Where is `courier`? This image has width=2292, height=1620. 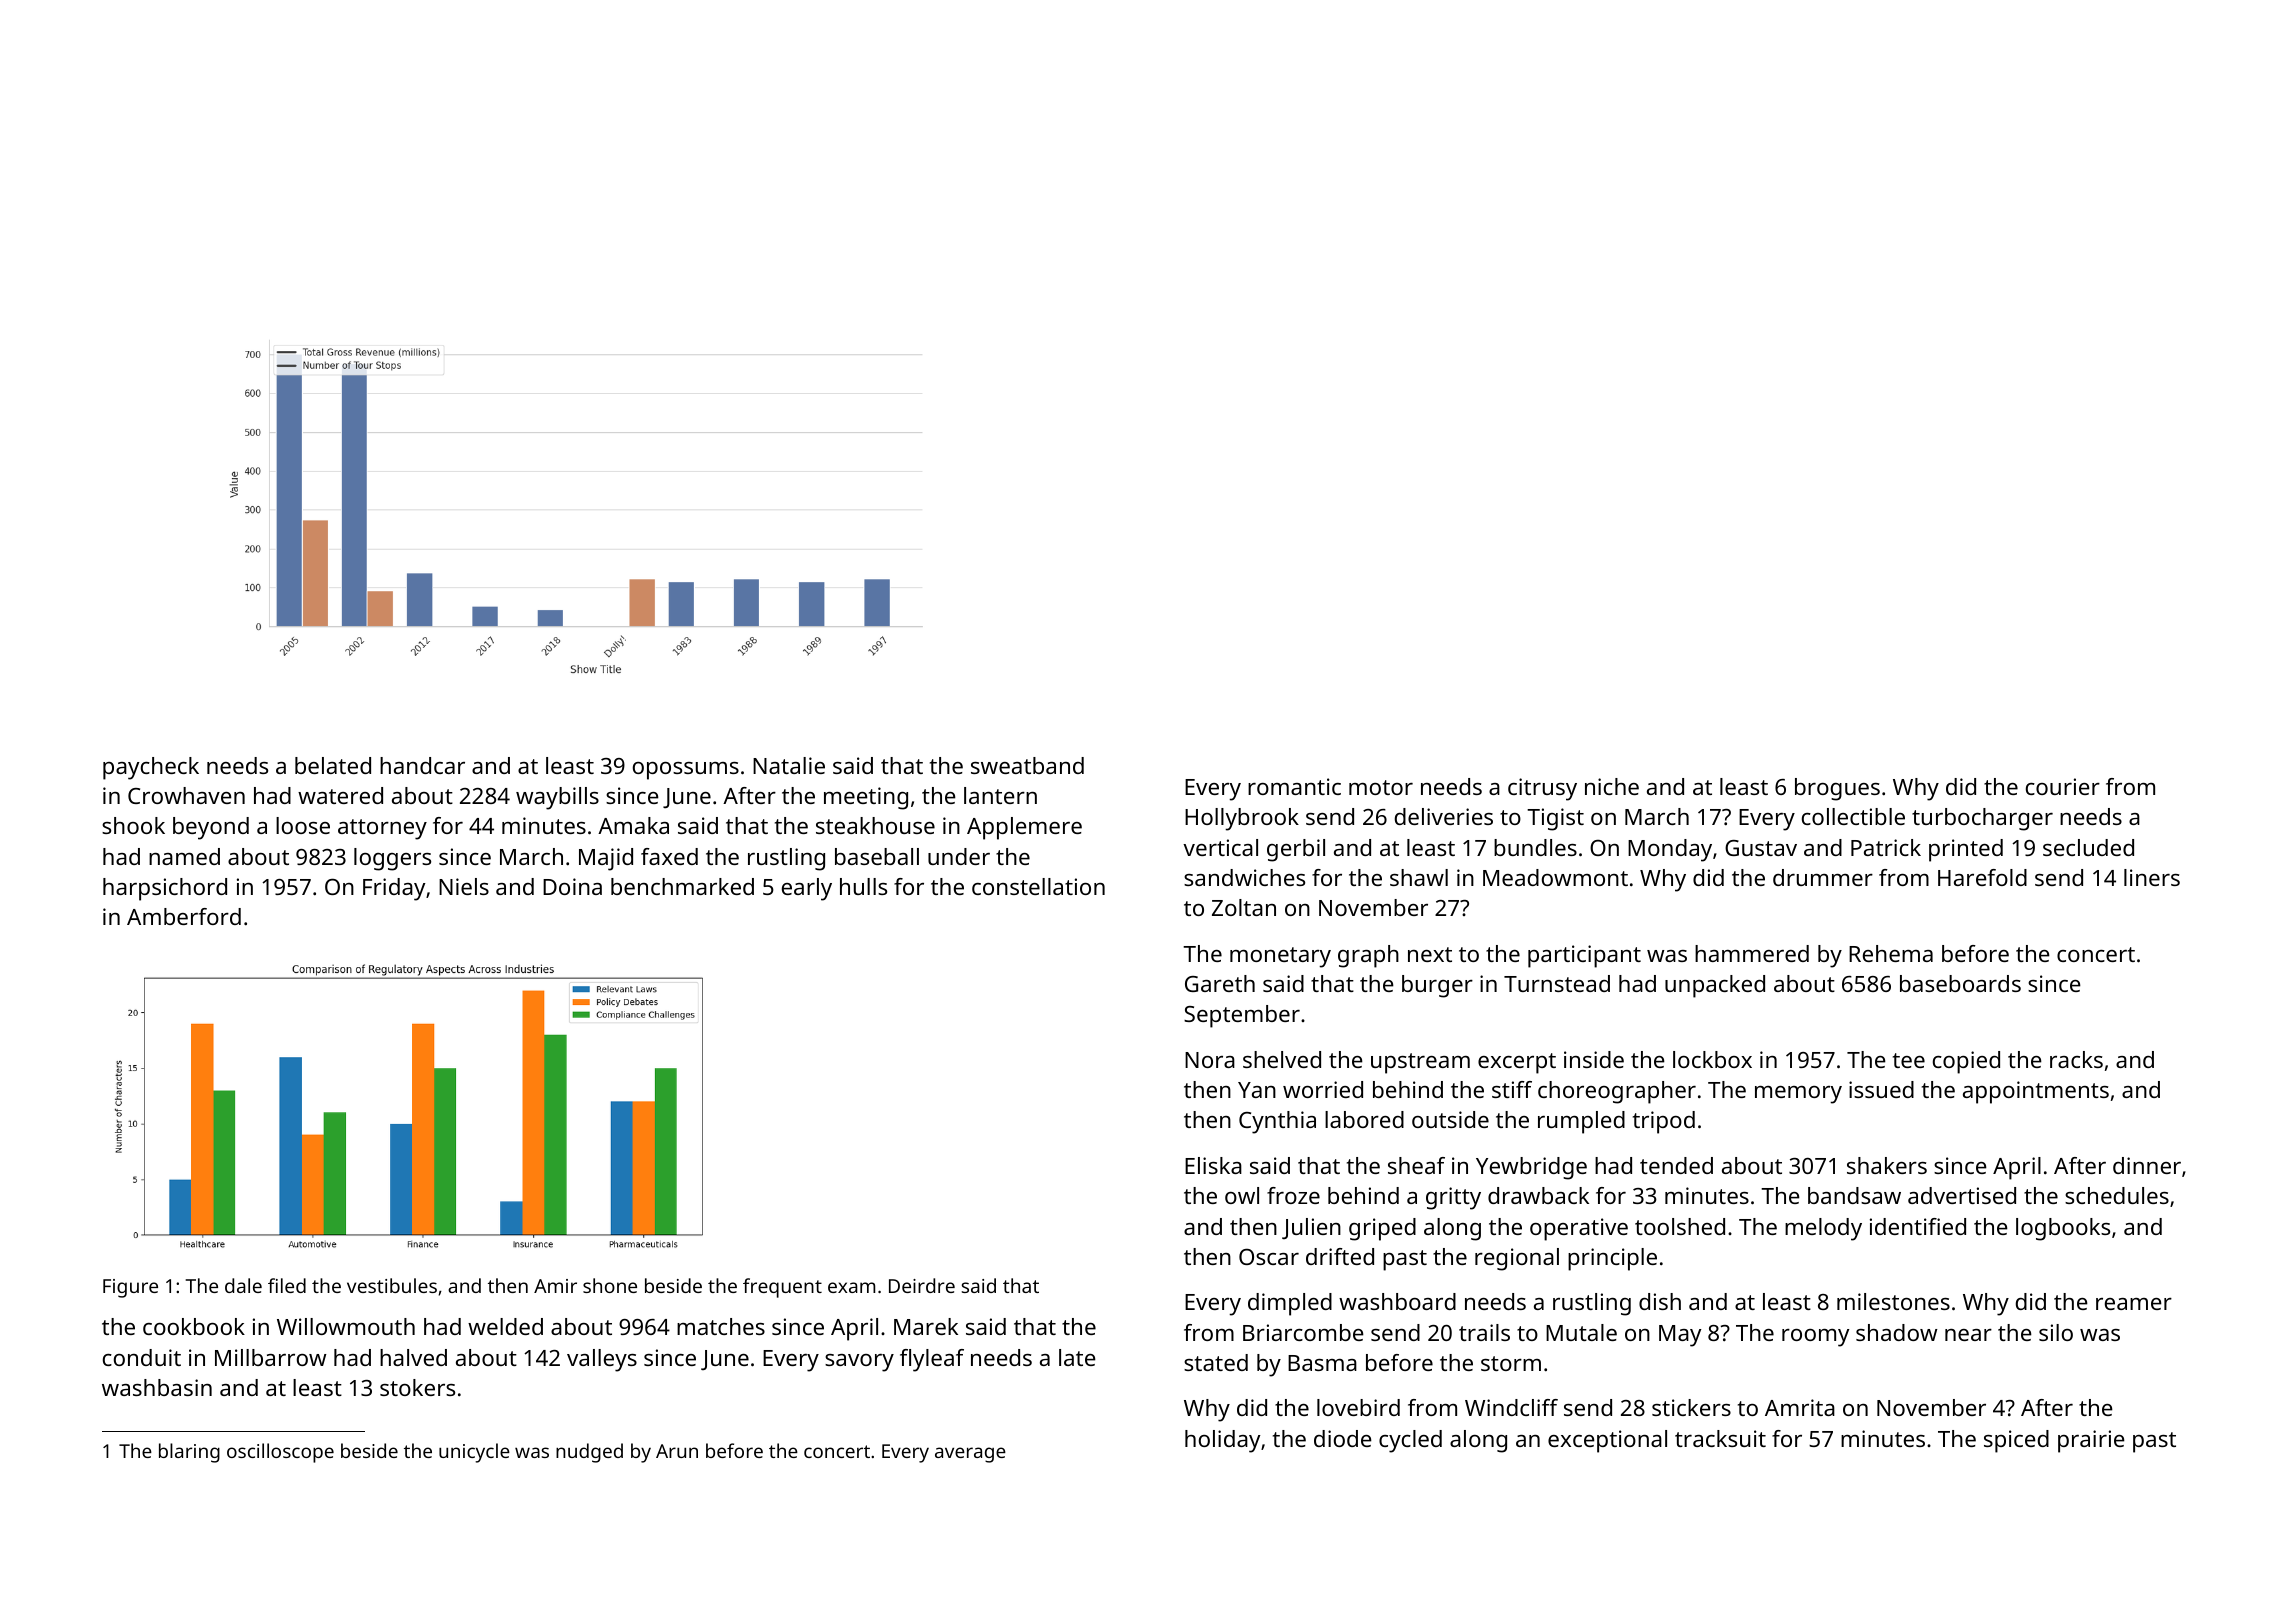 courier is located at coordinates (2063, 786).
